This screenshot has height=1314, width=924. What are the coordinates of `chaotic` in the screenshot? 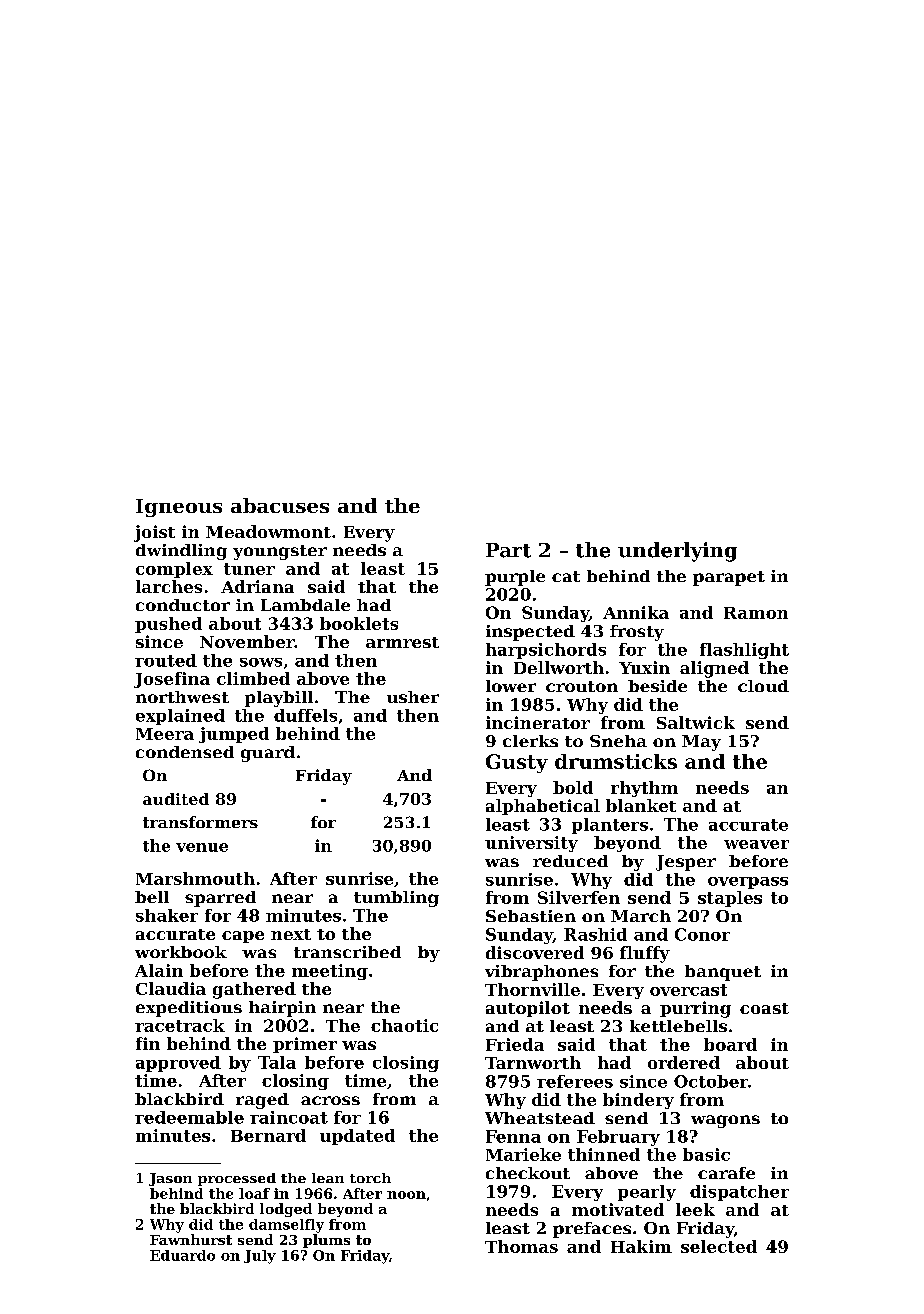 It's located at (404, 1025).
